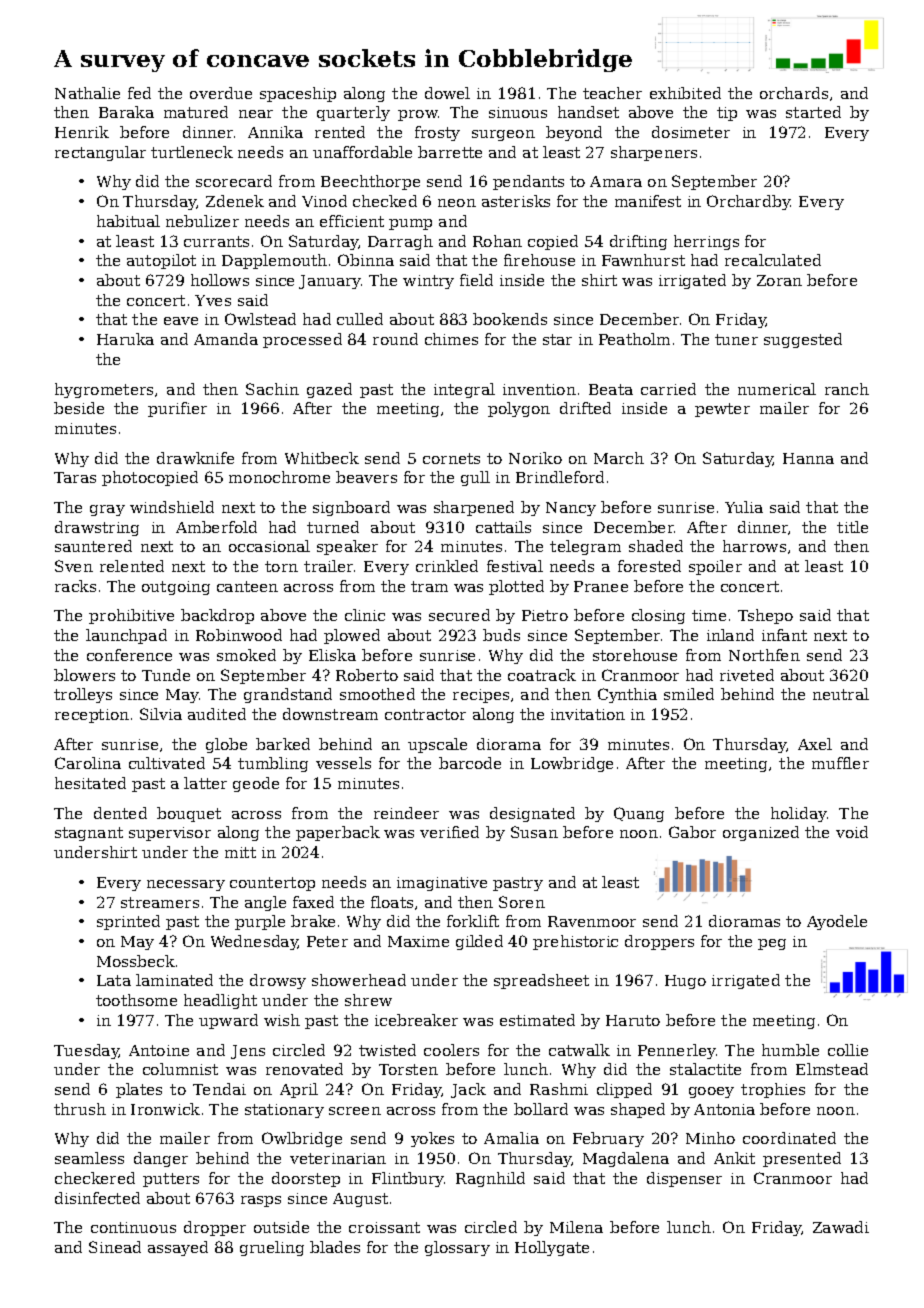 The width and height of the screenshot is (924, 1308). Describe the element at coordinates (515, 566) in the screenshot. I see `festival` at that location.
